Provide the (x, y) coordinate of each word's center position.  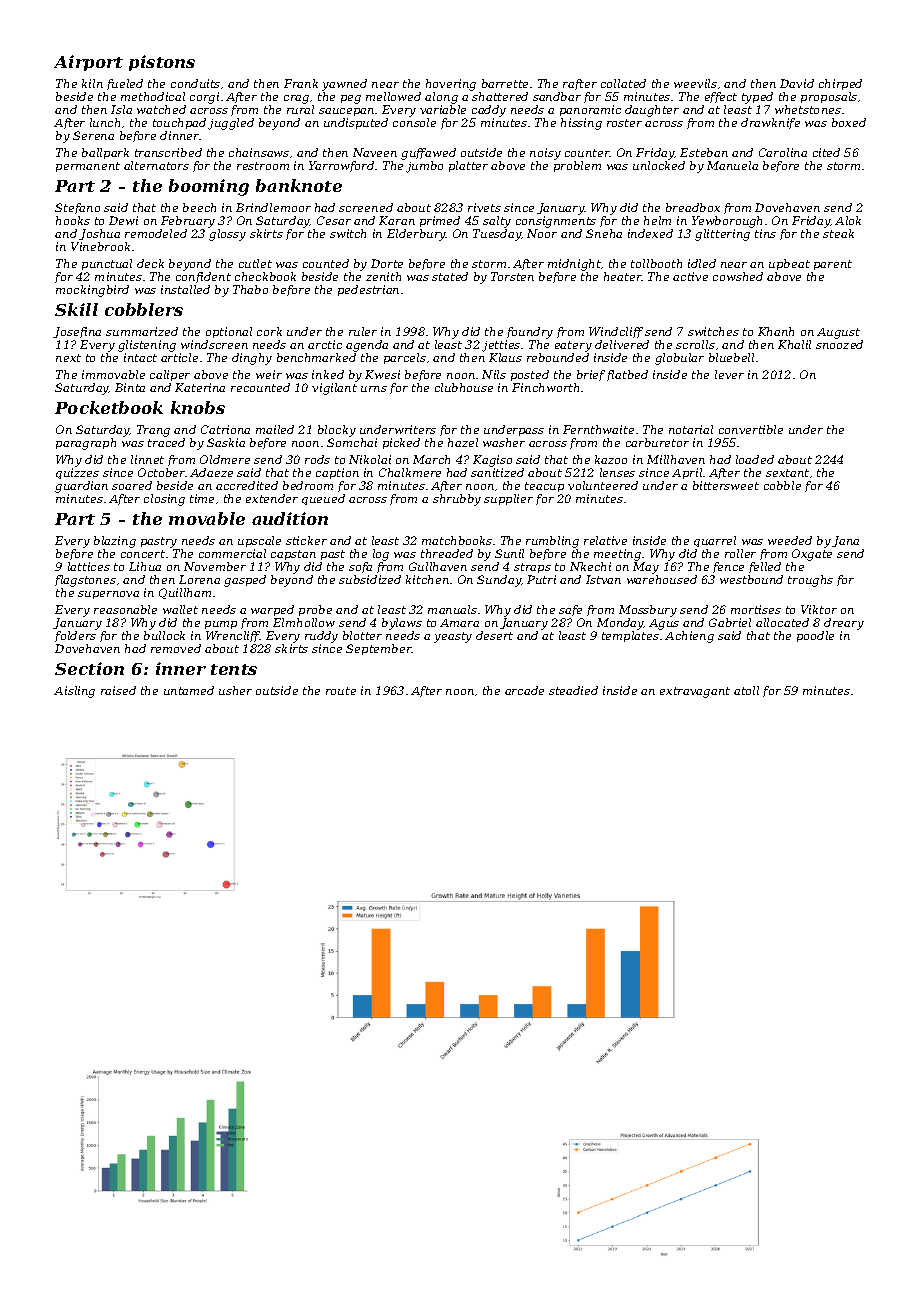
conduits (195, 83)
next (68, 358)
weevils (695, 83)
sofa (360, 567)
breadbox (693, 207)
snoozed (839, 344)
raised (118, 690)
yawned (344, 85)
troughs (810, 581)
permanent (88, 167)
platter (468, 166)
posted (530, 375)
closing (164, 500)
